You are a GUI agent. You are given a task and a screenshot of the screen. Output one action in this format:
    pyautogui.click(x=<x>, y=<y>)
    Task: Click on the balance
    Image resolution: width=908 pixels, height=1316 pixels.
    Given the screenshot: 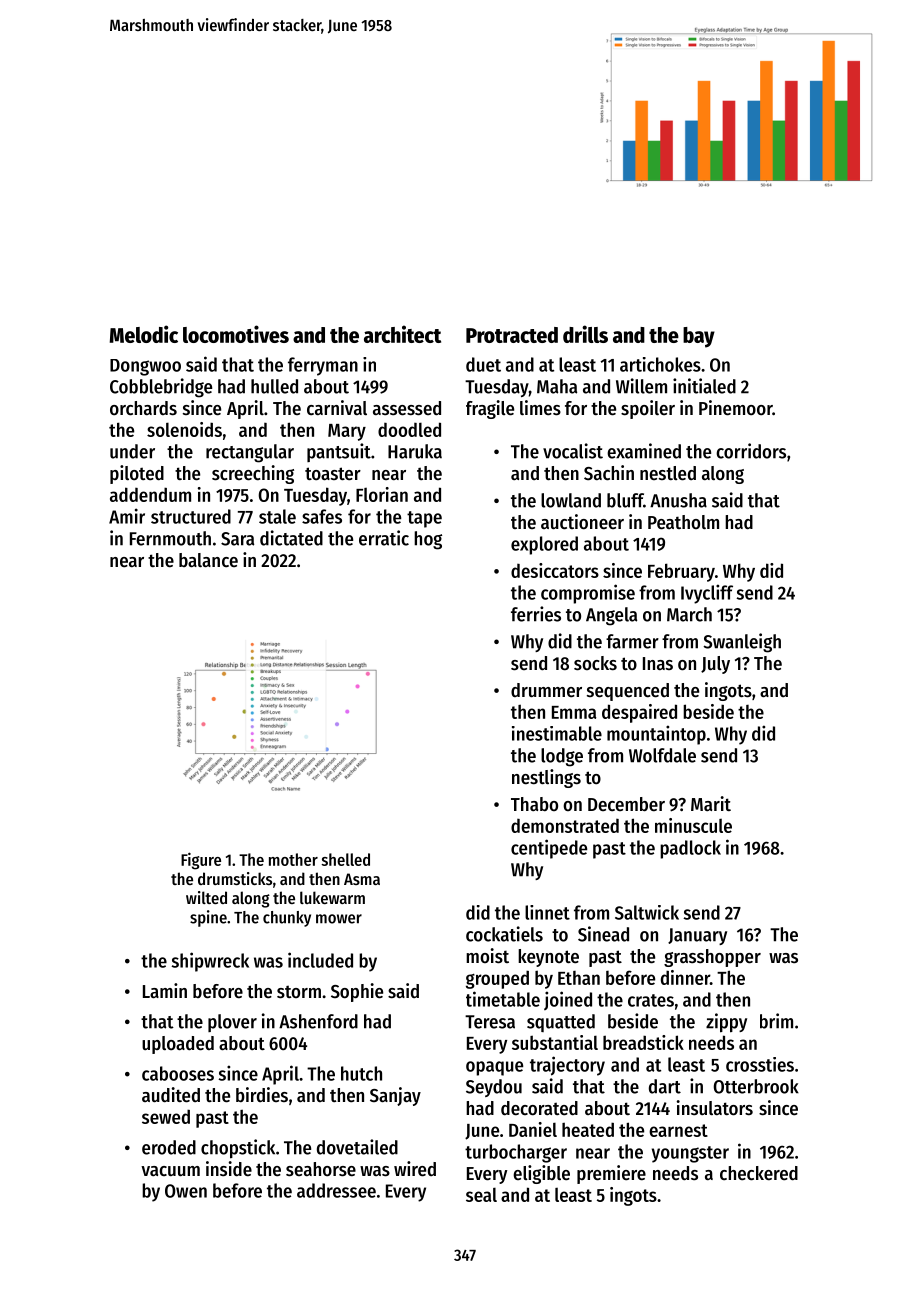 What is the action you would take?
    pyautogui.click(x=208, y=560)
